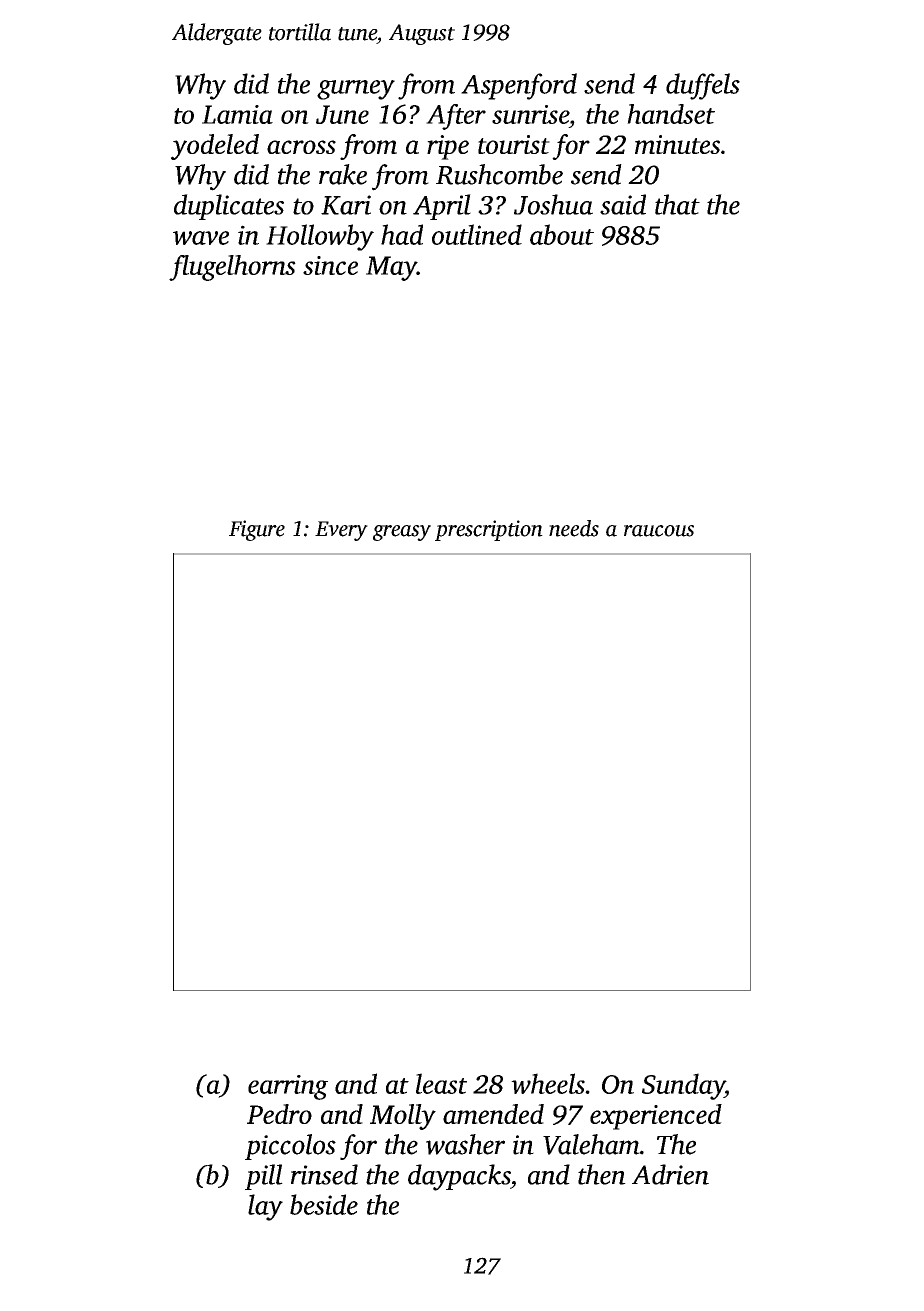  Describe the element at coordinates (402, 533) in the page. I see `greasy` at that location.
